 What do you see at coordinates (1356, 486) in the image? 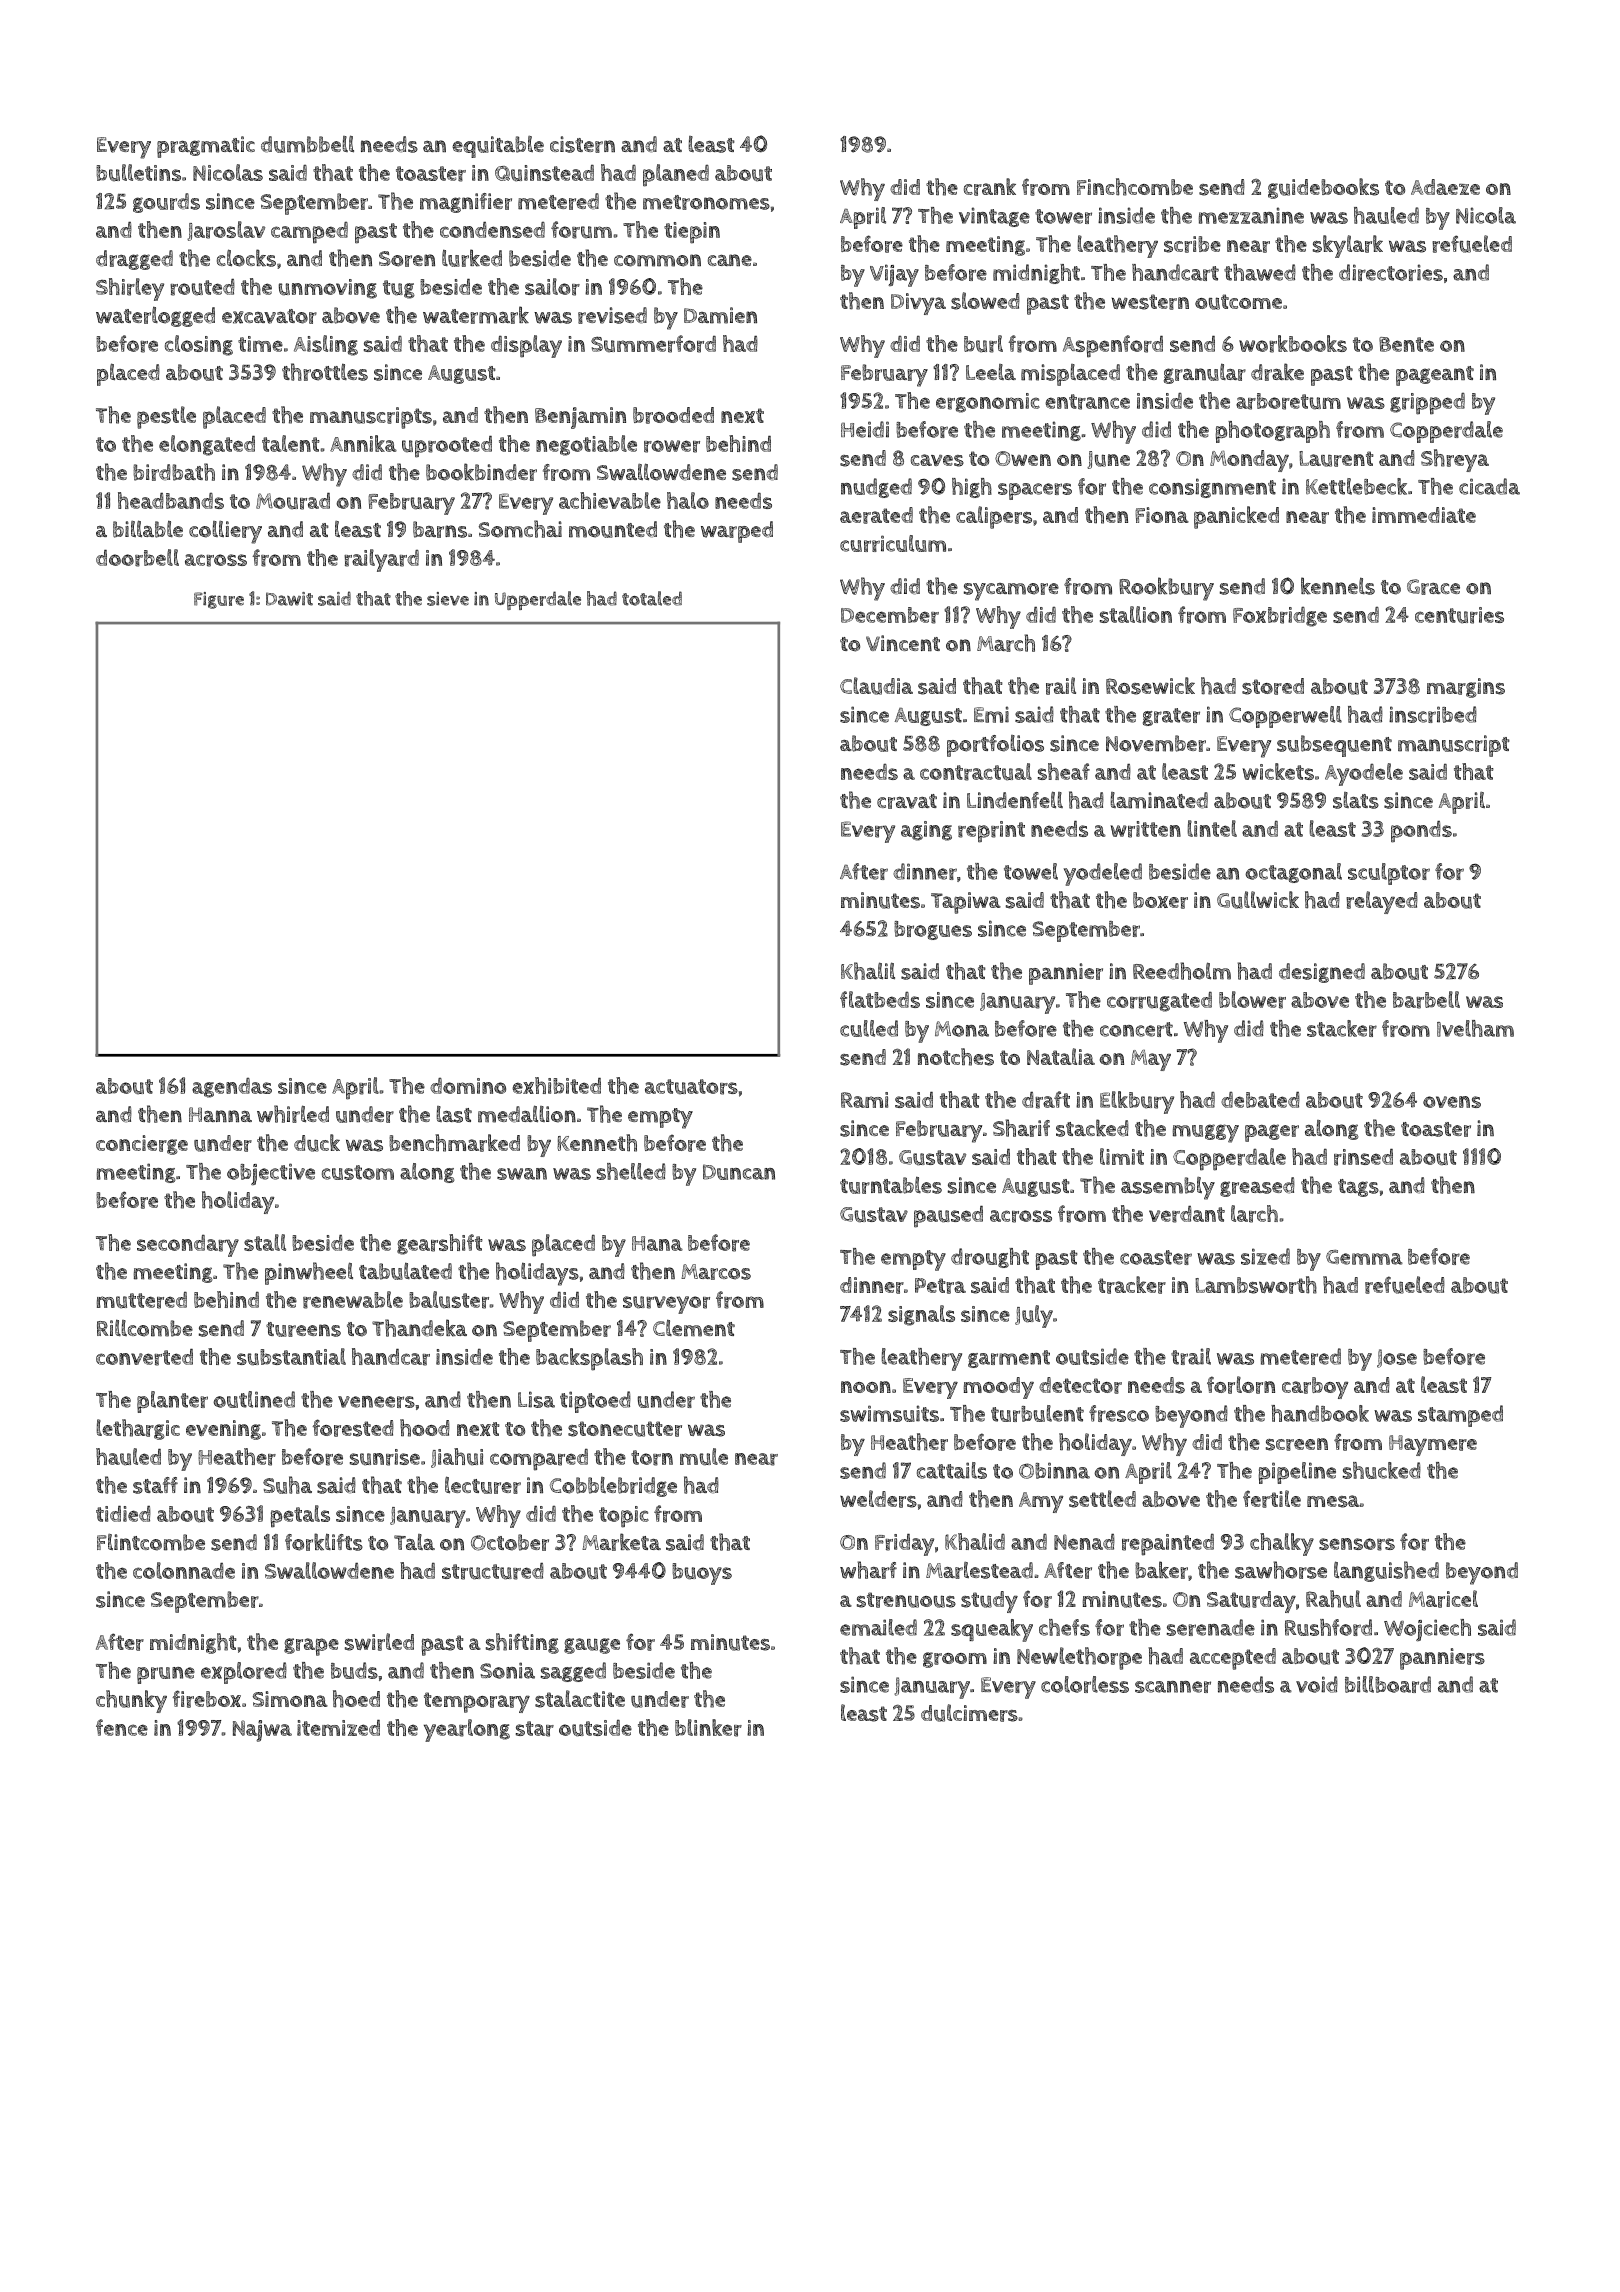
I see `Kettlebeck` at bounding box center [1356, 486].
